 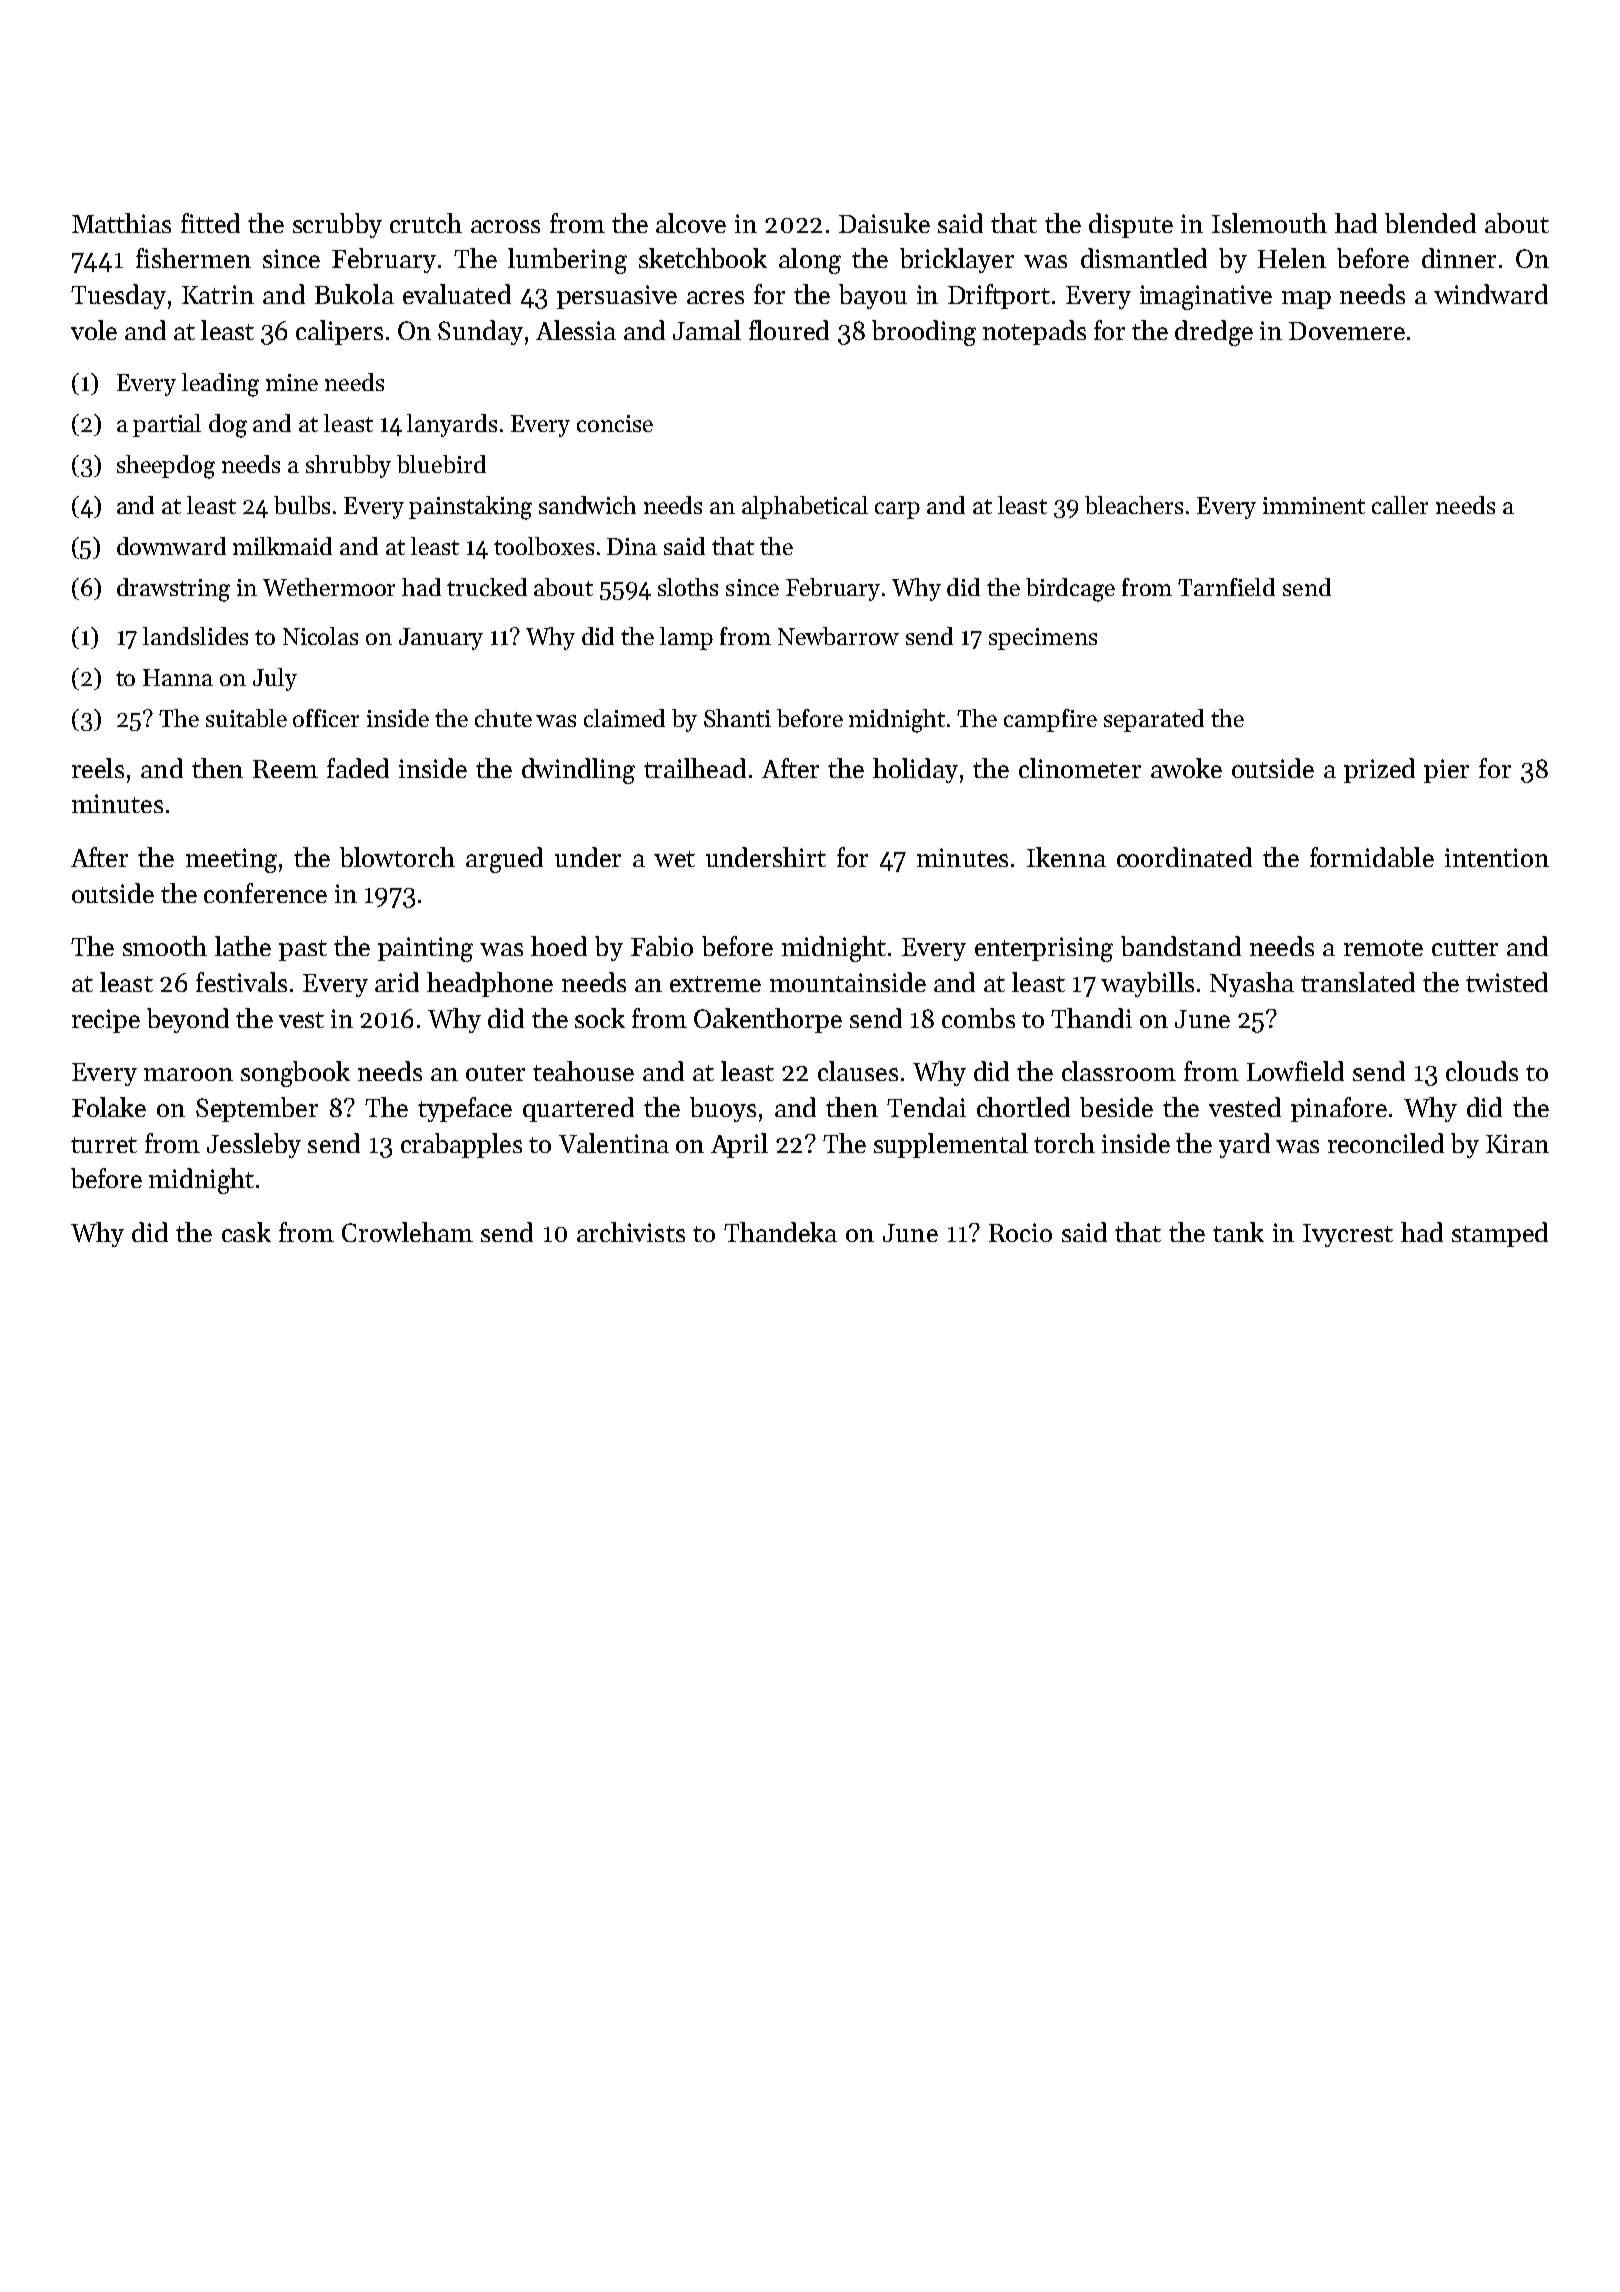 What do you see at coordinates (1020, 1232) in the document?
I see `Rocio` at bounding box center [1020, 1232].
